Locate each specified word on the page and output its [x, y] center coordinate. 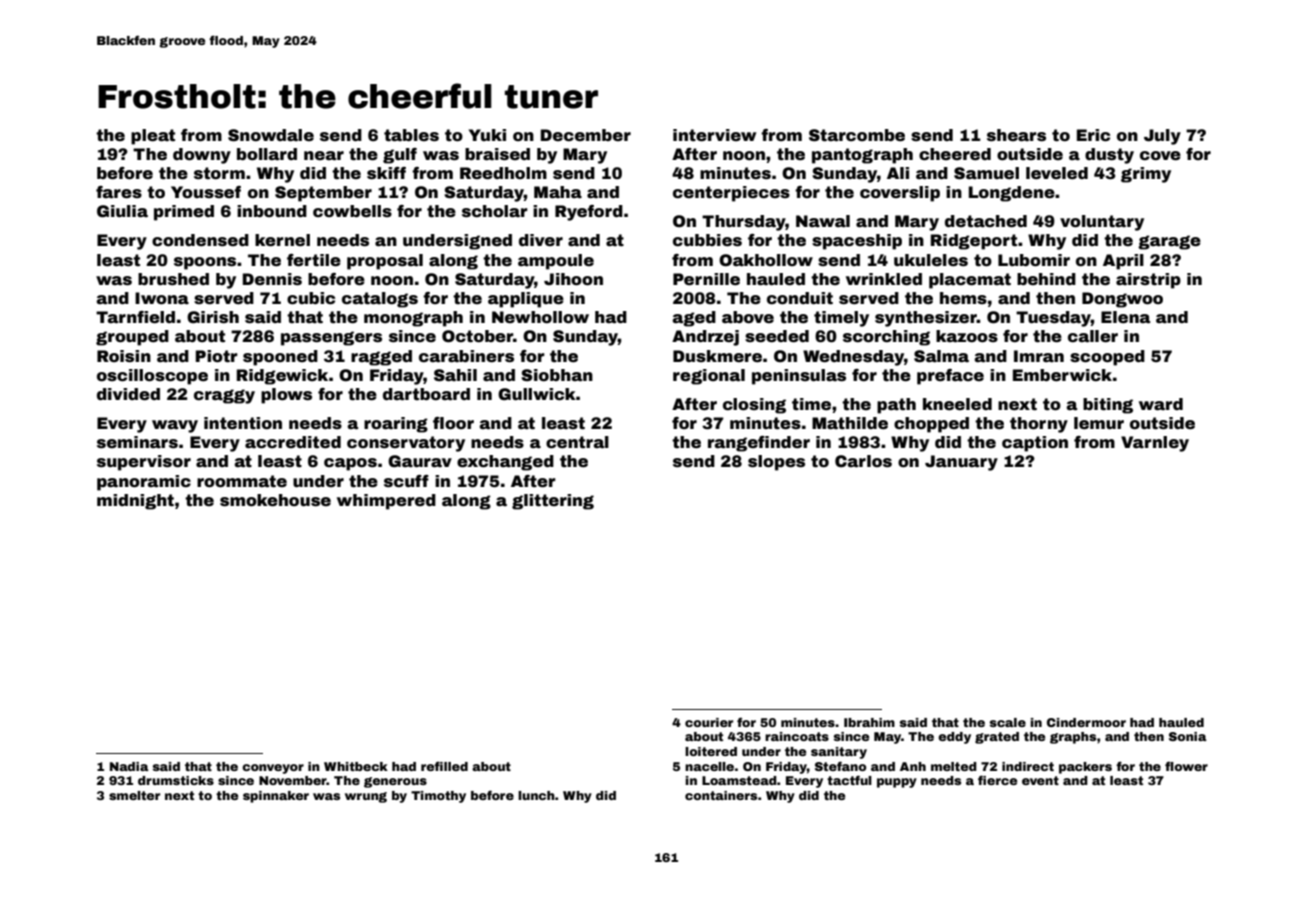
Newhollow [540, 317]
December [586, 135]
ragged [381, 358]
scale [1008, 722]
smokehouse [275, 500]
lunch [536, 795]
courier [709, 722]
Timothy [438, 797]
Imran [1039, 356]
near [324, 156]
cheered [955, 154]
